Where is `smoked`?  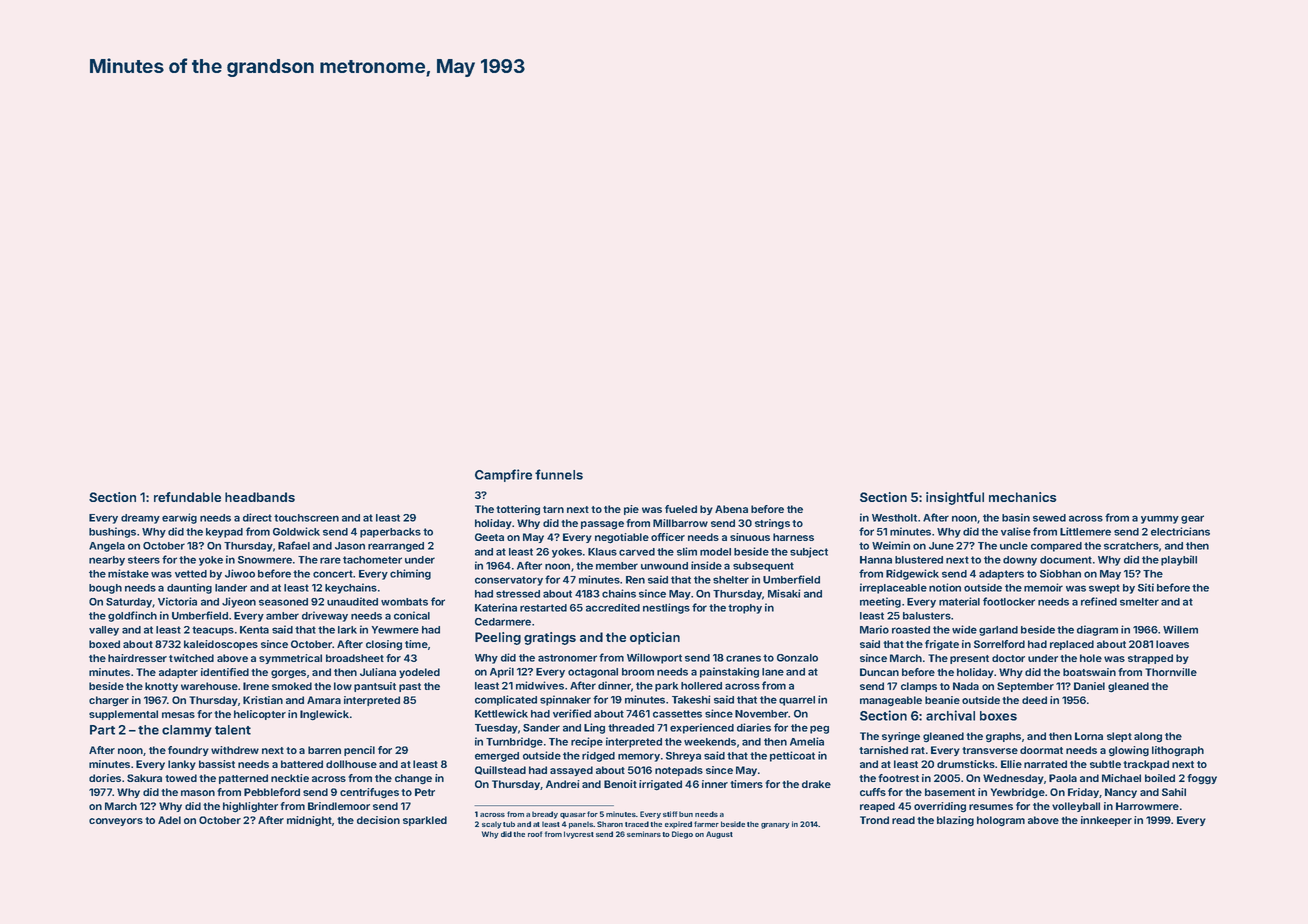
smoked is located at coordinates (292, 686).
